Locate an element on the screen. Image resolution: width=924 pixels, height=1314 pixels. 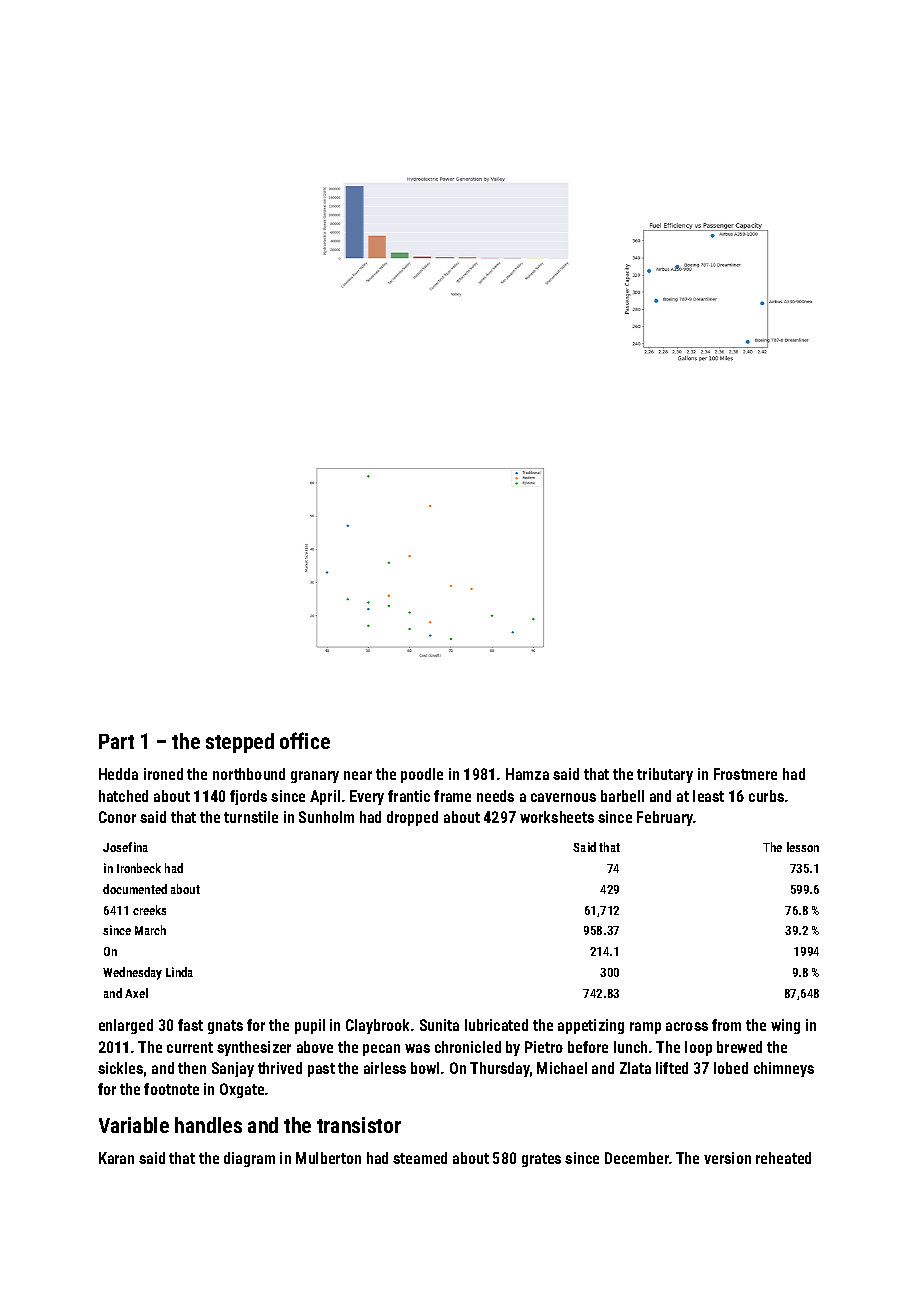
Part is located at coordinates (116, 741).
